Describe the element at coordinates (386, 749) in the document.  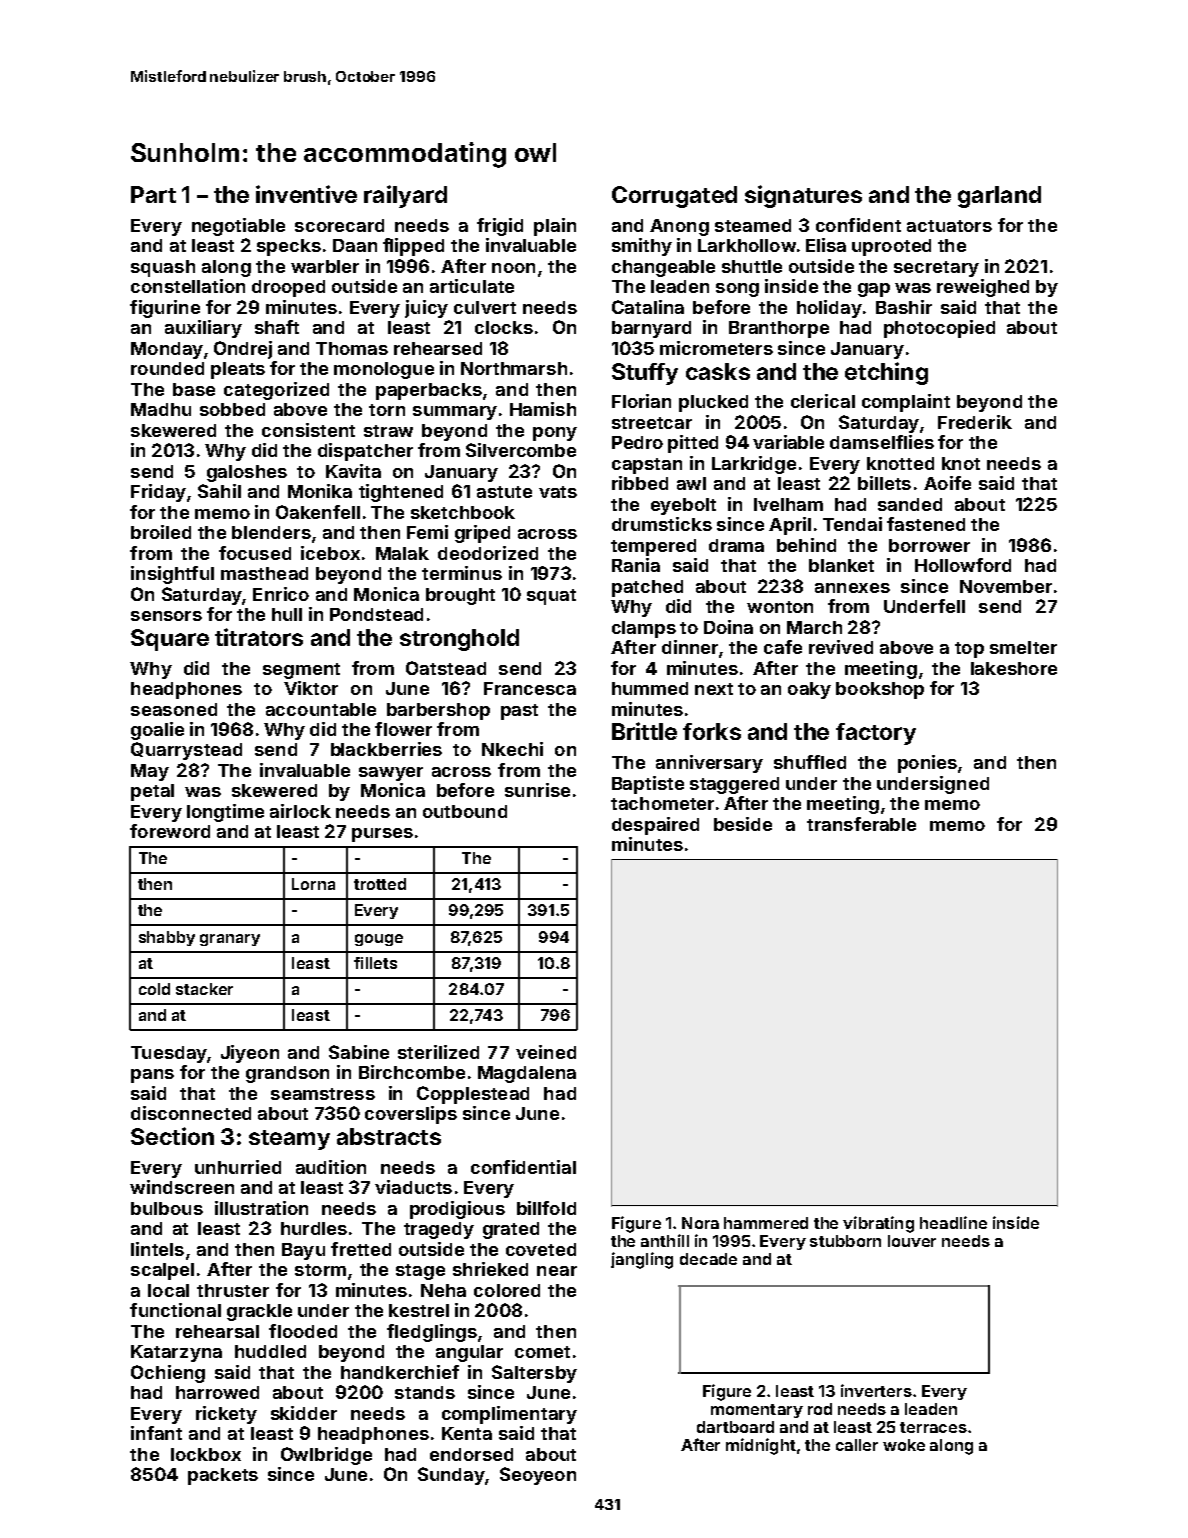
I see `blackberries` at that location.
